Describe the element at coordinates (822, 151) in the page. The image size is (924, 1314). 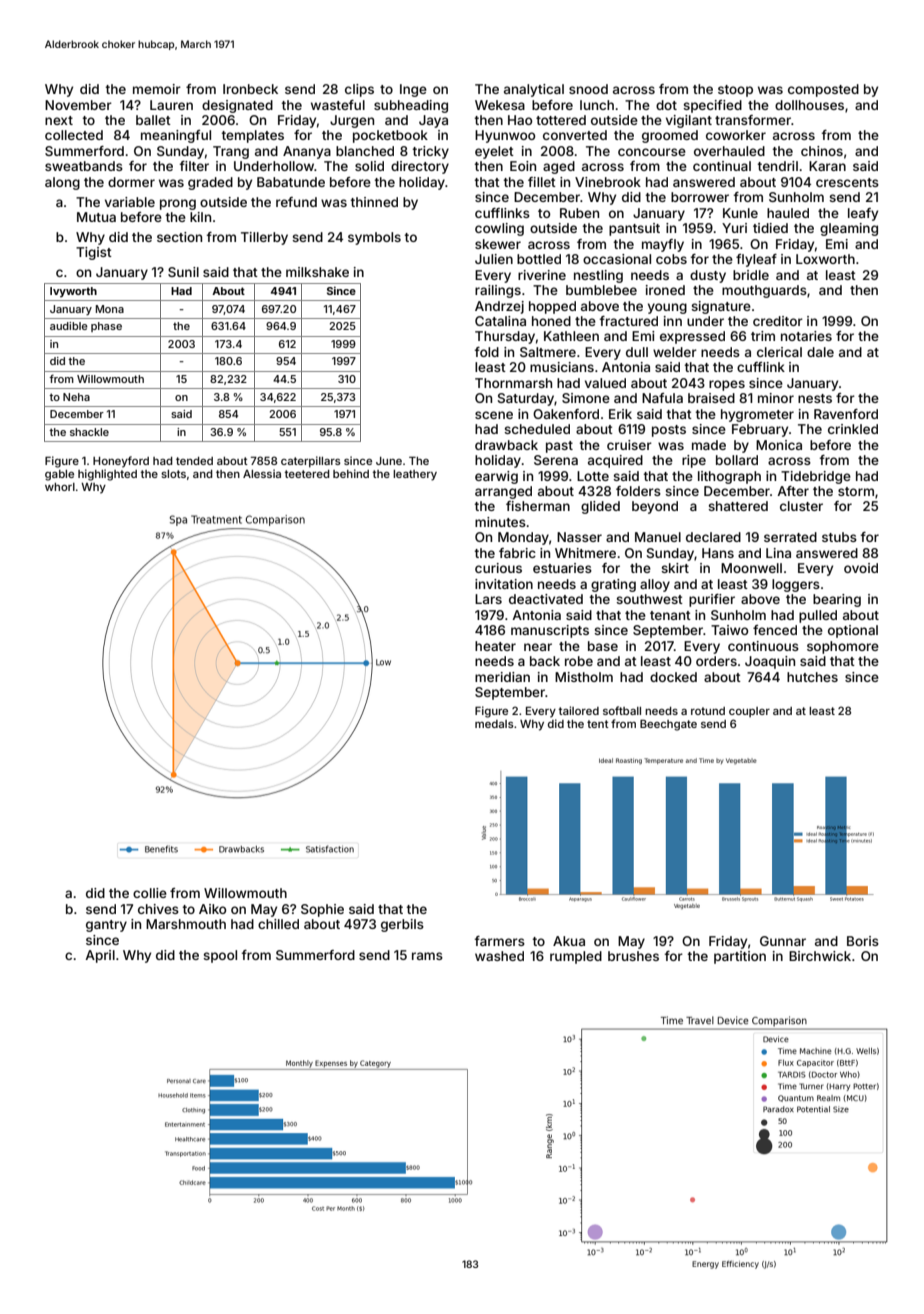
I see `chinos` at that location.
